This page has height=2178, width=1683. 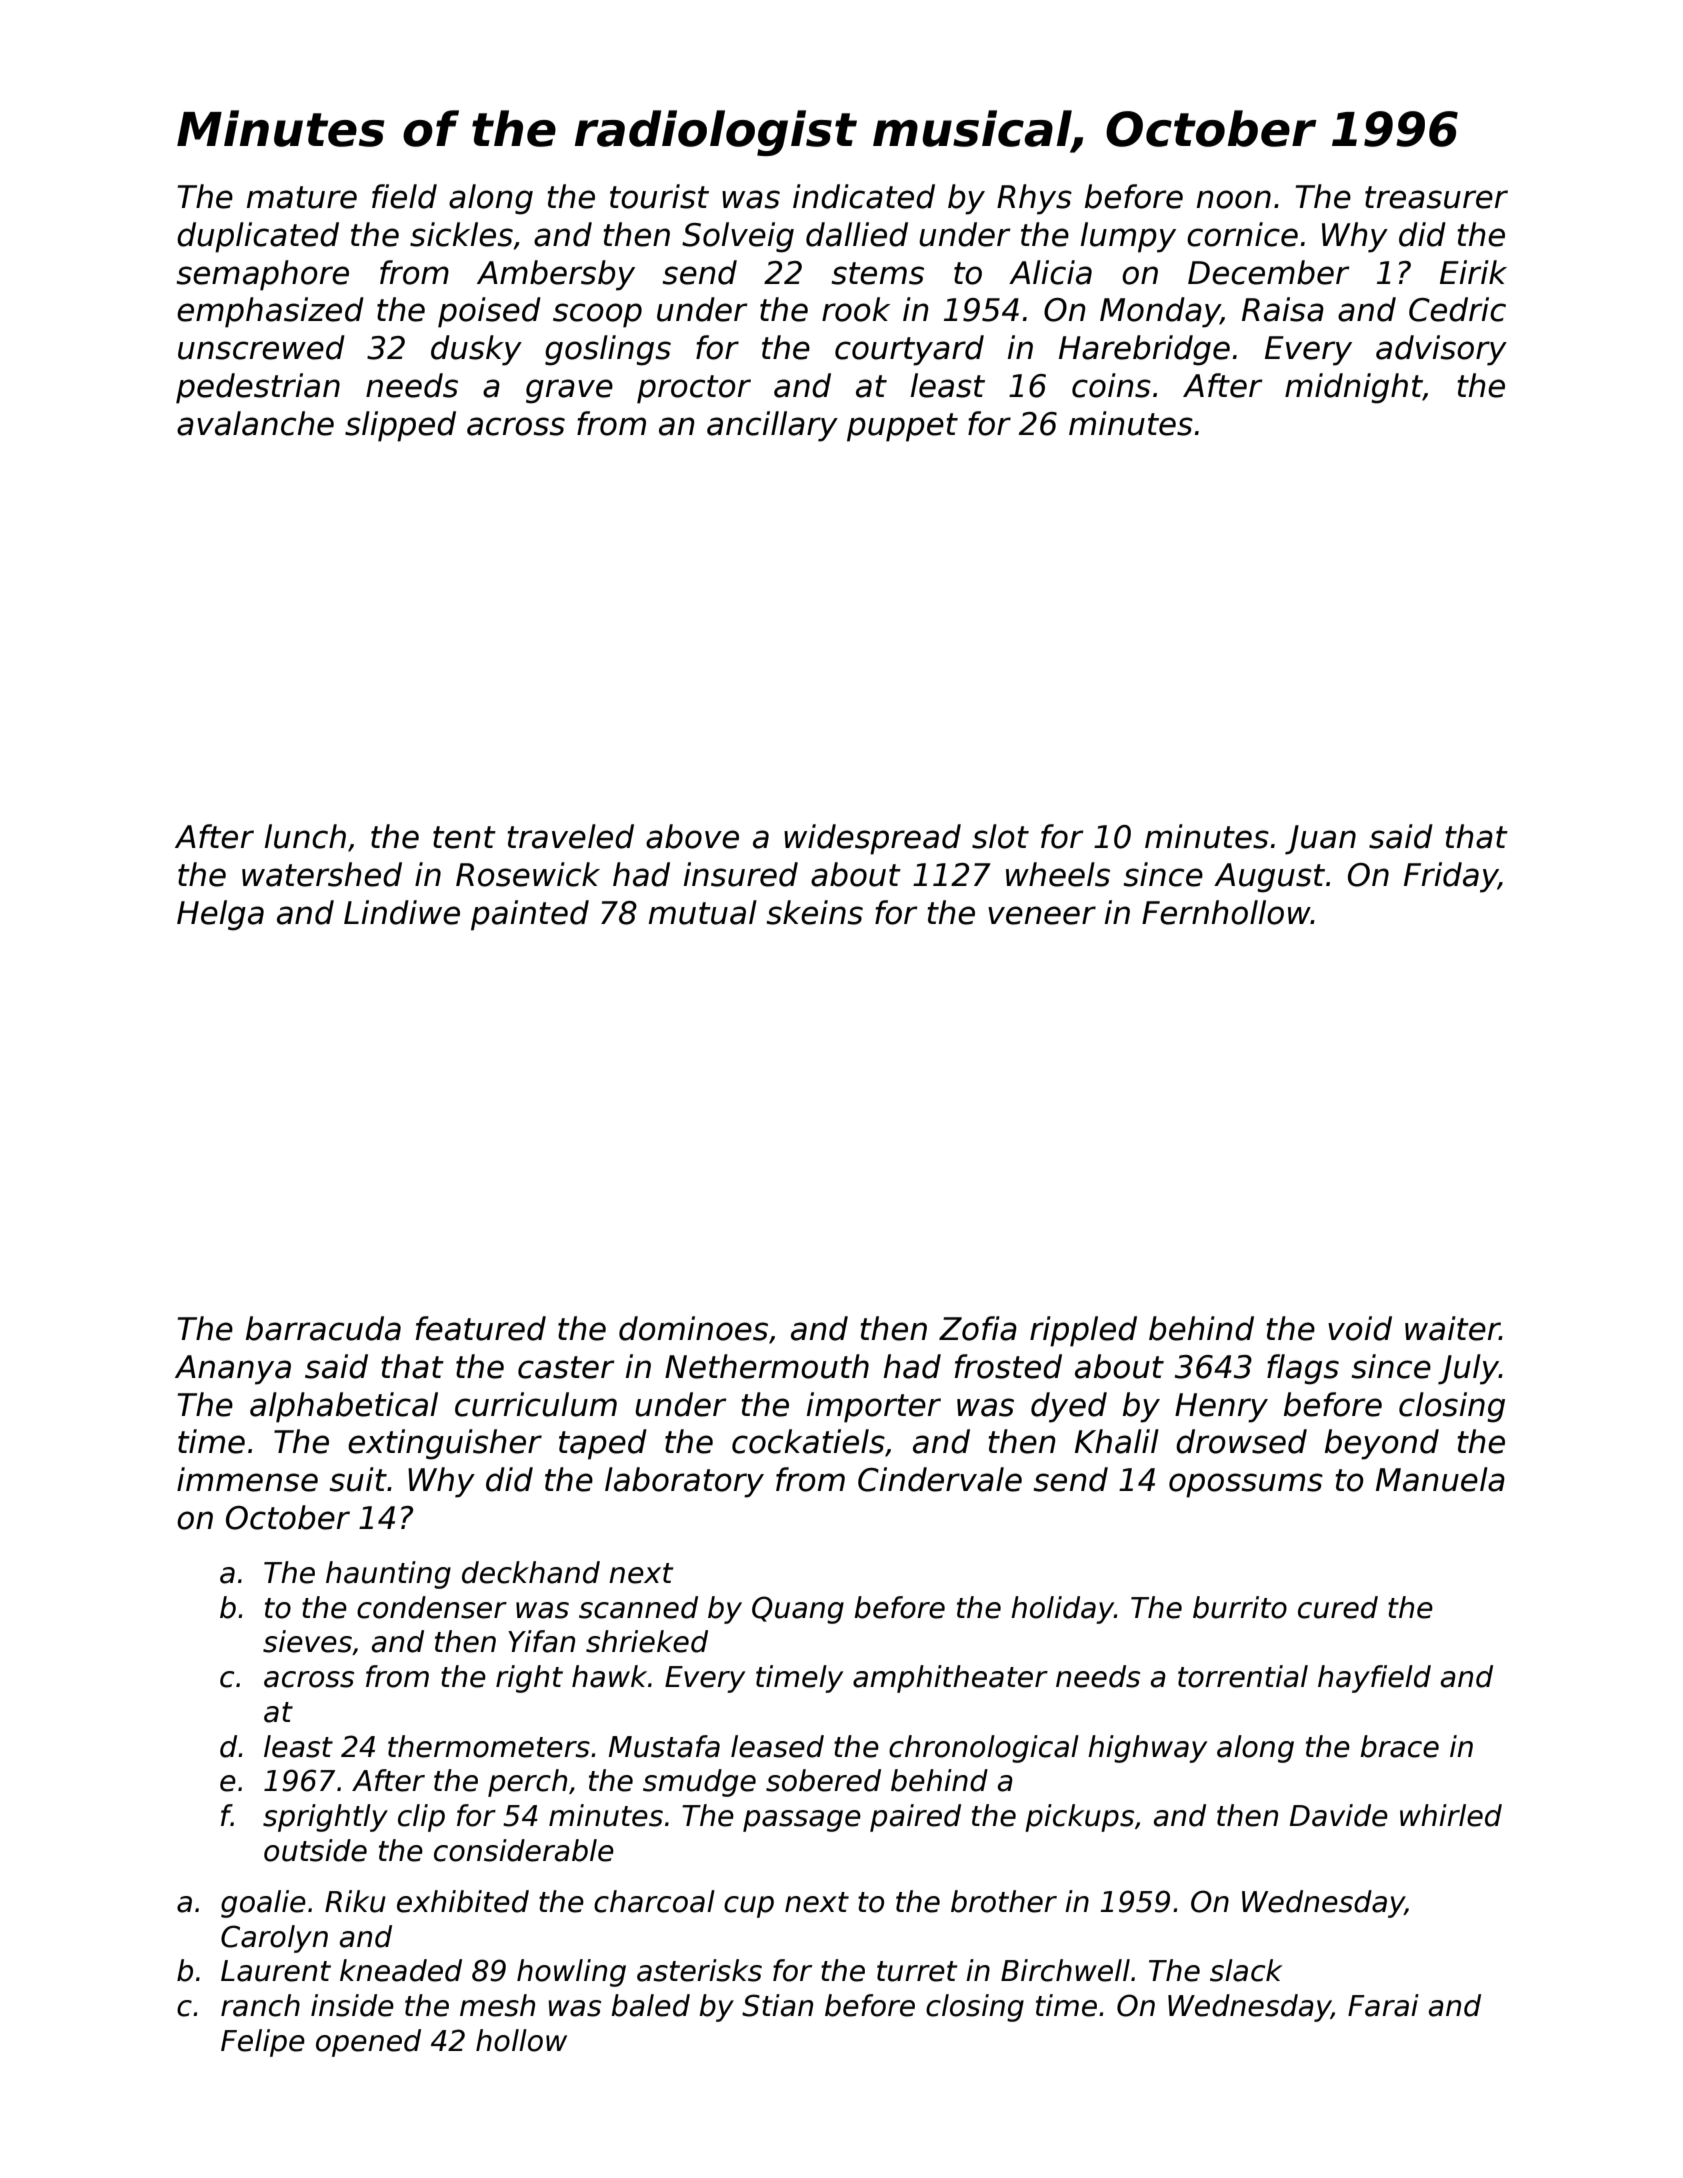 What do you see at coordinates (402, 912) in the page?
I see `Lindiwe` at bounding box center [402, 912].
